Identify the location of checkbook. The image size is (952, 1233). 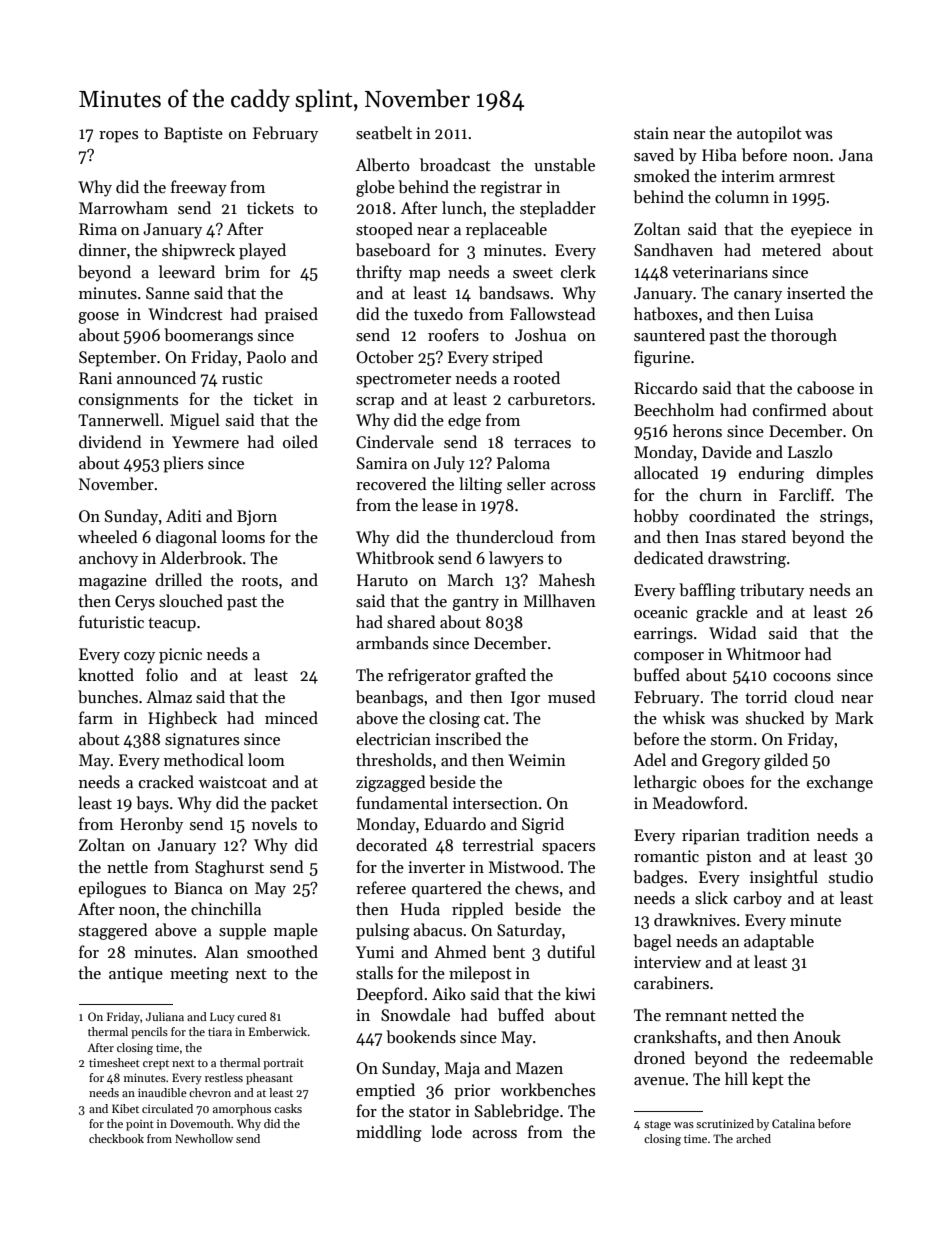
(116, 1138).
